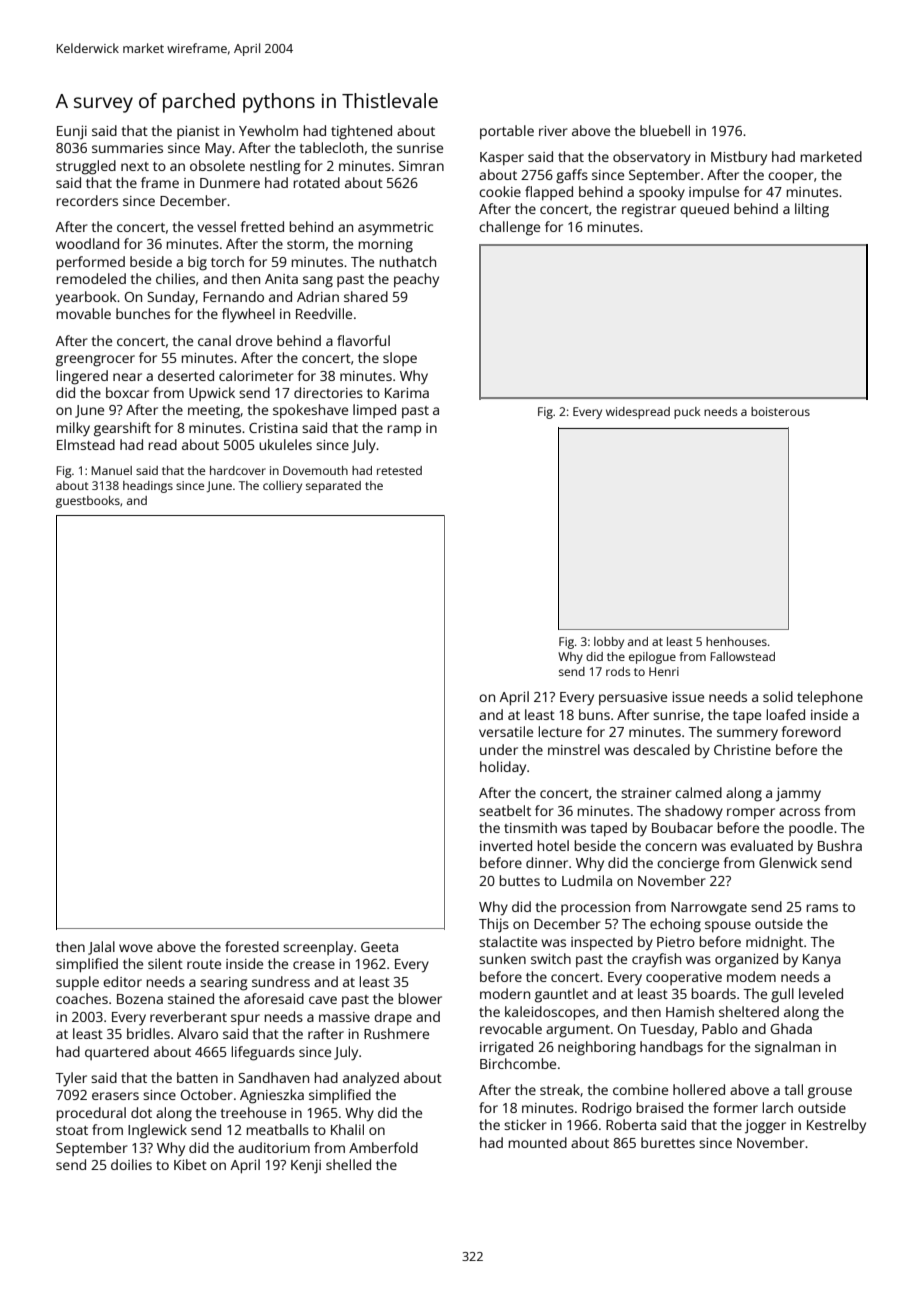 The image size is (924, 1308). Describe the element at coordinates (736, 641) in the page. I see `henhouses` at that location.
